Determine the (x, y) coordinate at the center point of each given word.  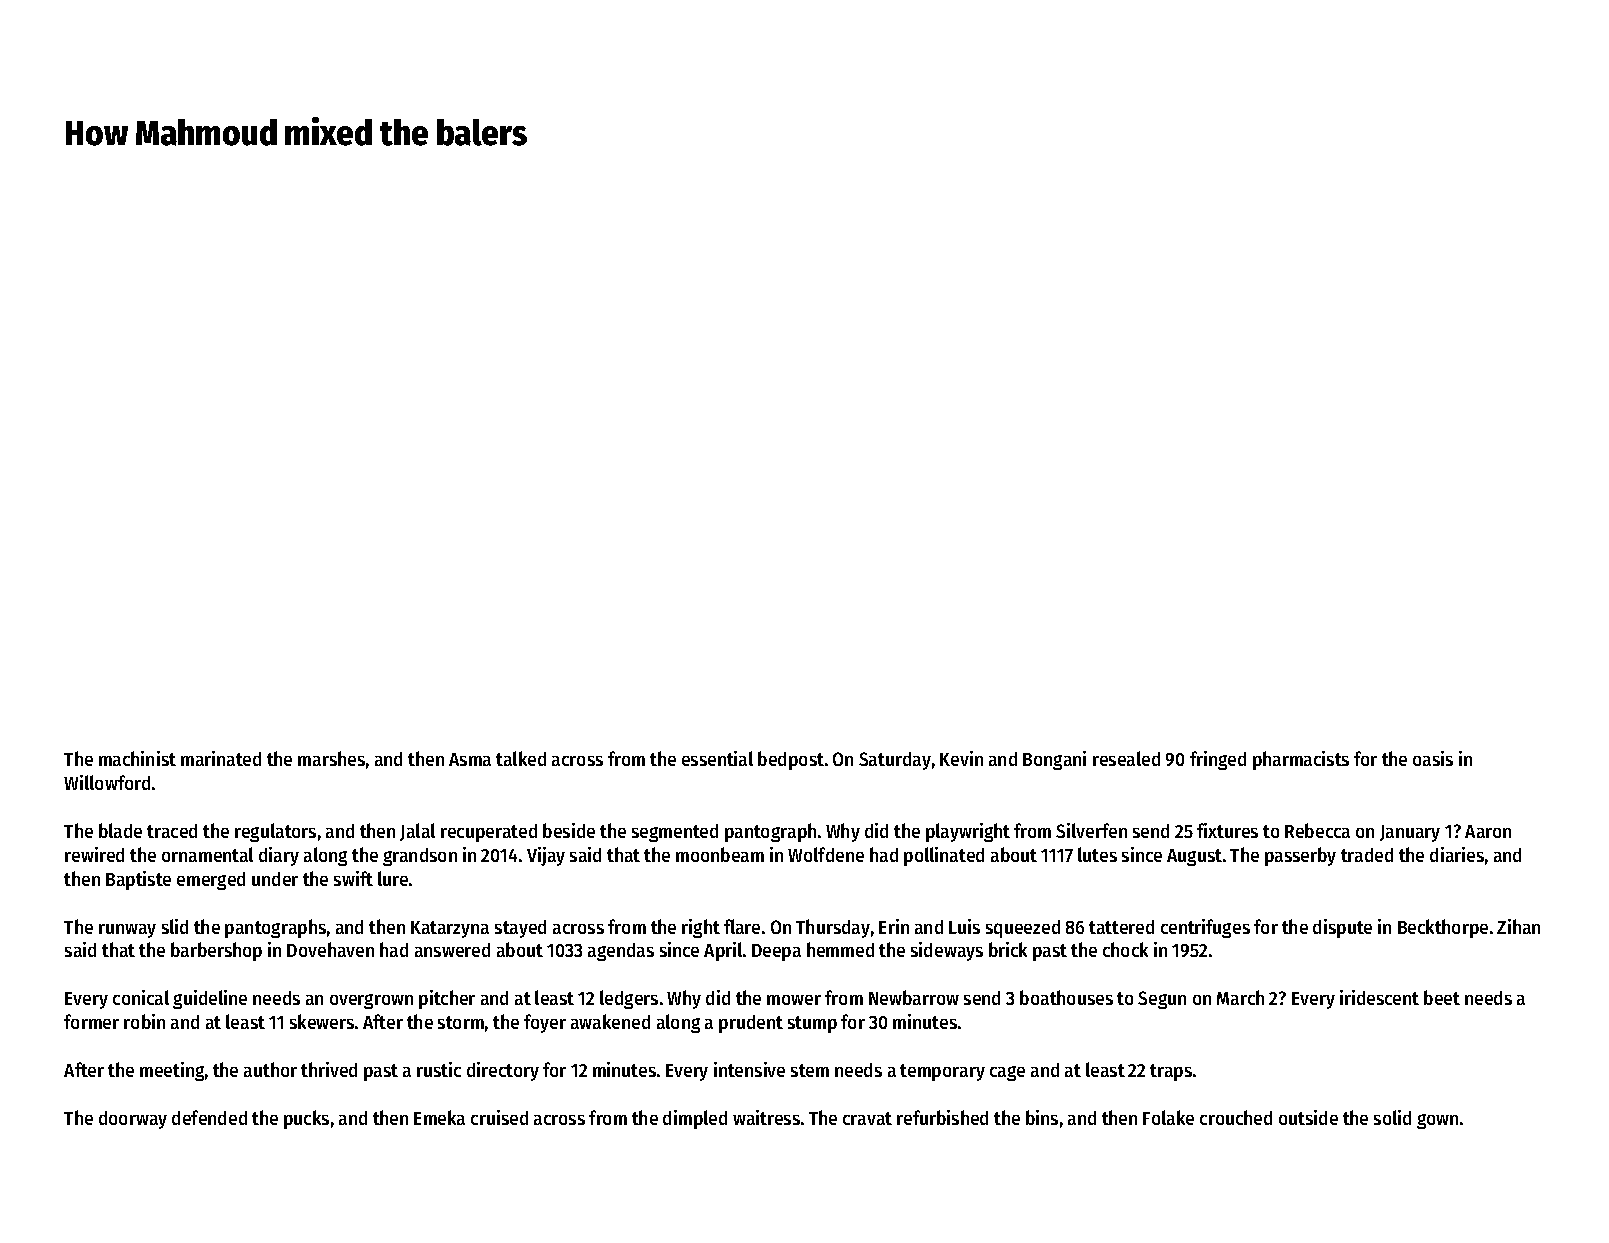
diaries (1457, 854)
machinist (137, 758)
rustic (439, 1069)
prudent (751, 1024)
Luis (964, 926)
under (275, 879)
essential (717, 758)
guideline (210, 999)
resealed (1126, 758)
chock (1125, 949)
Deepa (776, 952)
